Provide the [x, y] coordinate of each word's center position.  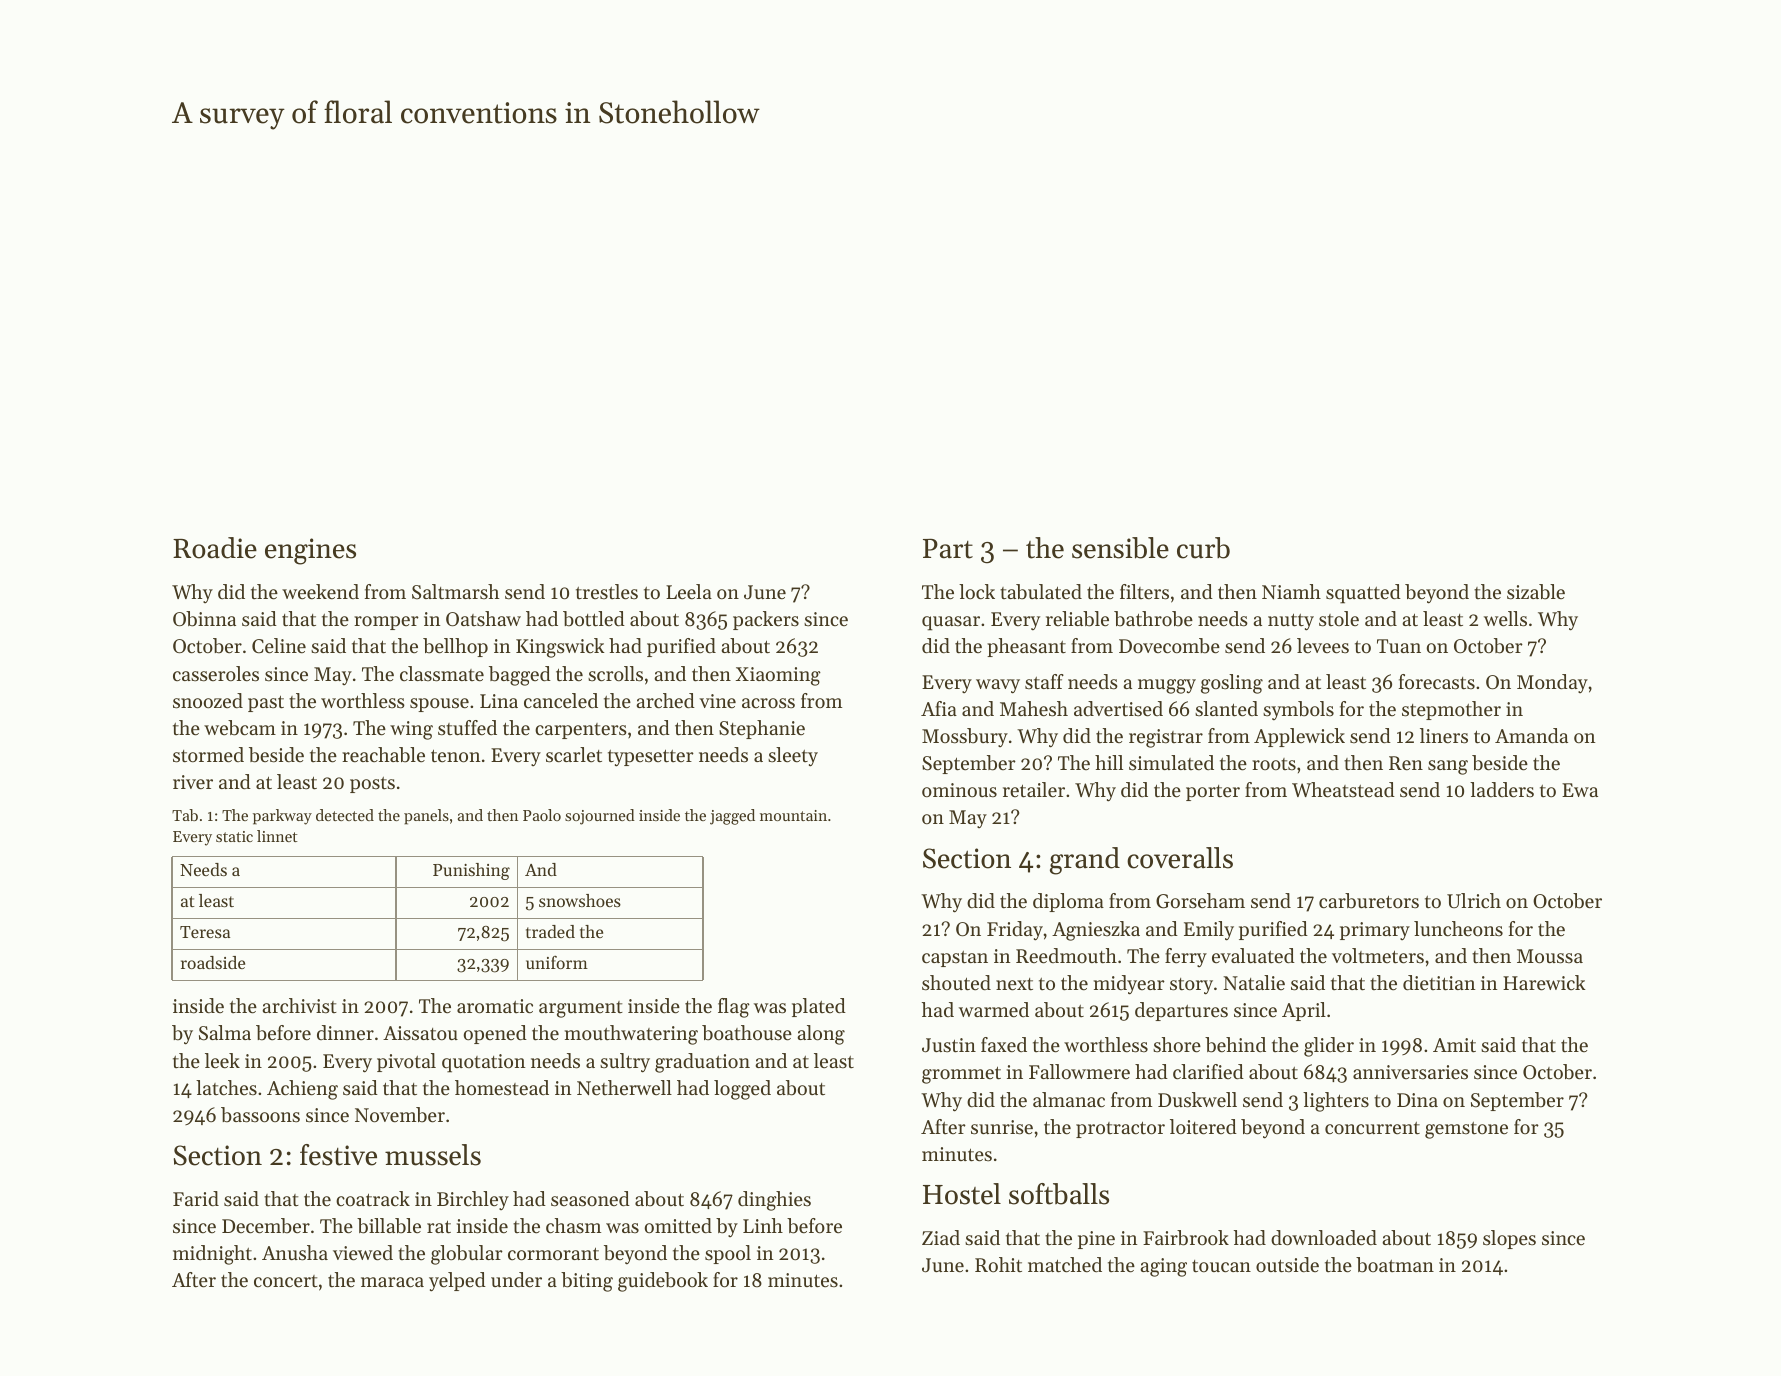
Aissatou [420, 1033]
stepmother [1451, 710]
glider [1329, 1047]
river [193, 782]
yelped [457, 1282]
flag [734, 1008]
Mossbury [965, 737]
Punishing [471, 871]
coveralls [1180, 858]
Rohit [998, 1265]
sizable [1536, 592]
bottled [594, 619]
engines [310, 551]
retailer [1034, 790]
